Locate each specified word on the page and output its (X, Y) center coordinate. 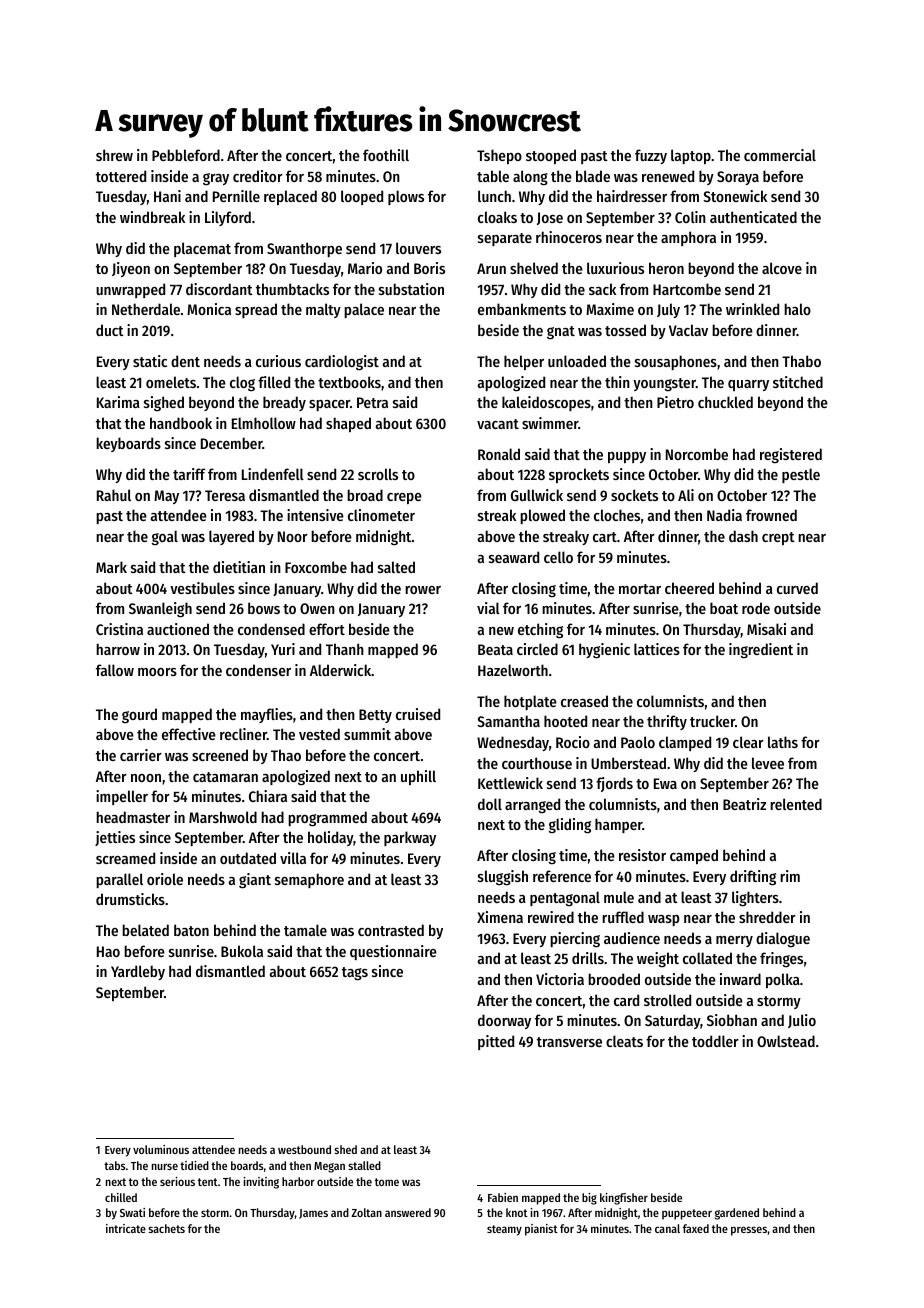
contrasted (391, 930)
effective (189, 734)
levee (768, 763)
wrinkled (752, 309)
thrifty (667, 722)
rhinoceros (569, 237)
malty (323, 310)
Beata (495, 649)
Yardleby (138, 972)
